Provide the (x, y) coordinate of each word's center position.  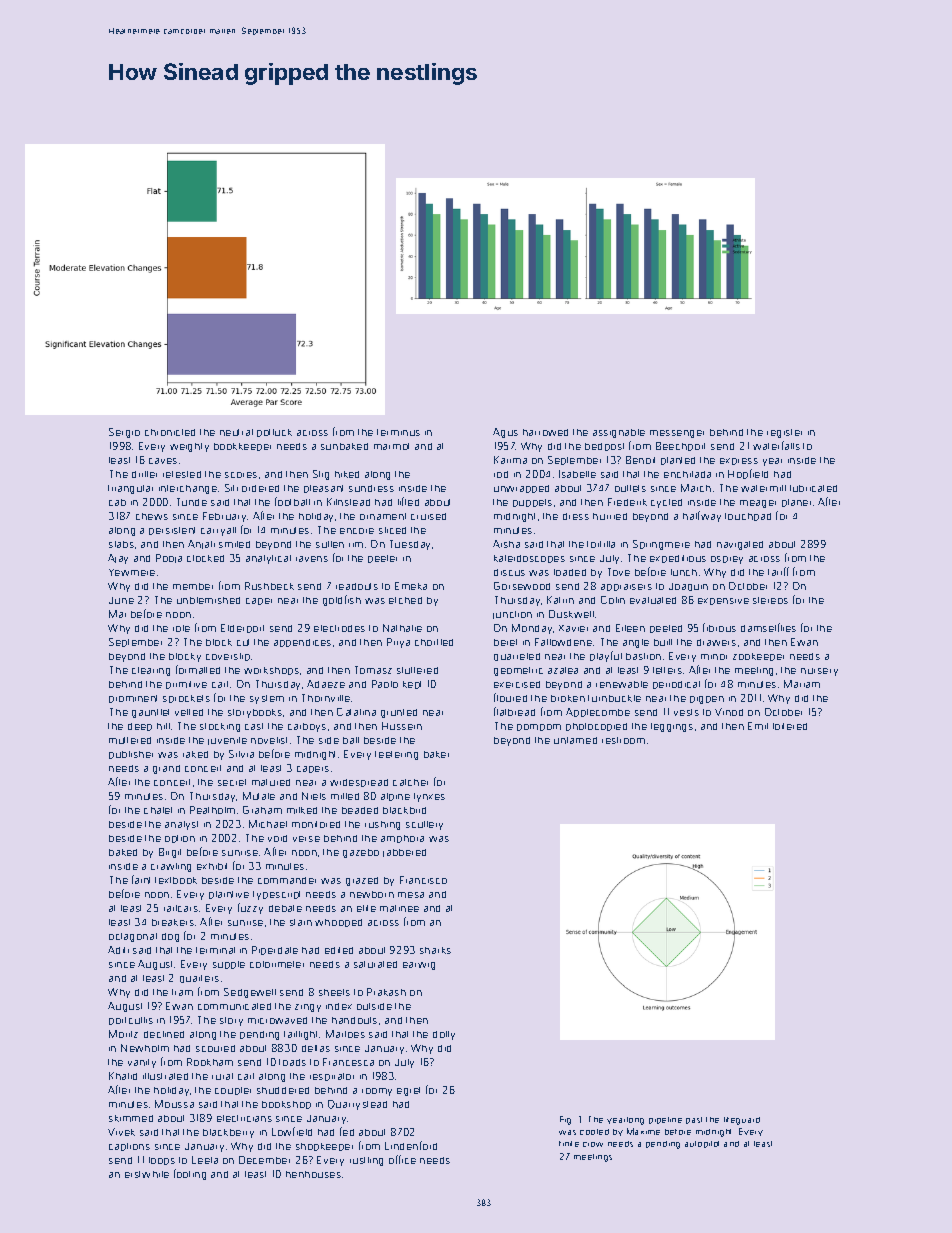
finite (569, 1144)
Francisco (423, 880)
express (739, 461)
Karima (510, 460)
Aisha (506, 544)
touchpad (748, 517)
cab (117, 502)
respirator (332, 1077)
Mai (117, 614)
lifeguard (742, 1121)
